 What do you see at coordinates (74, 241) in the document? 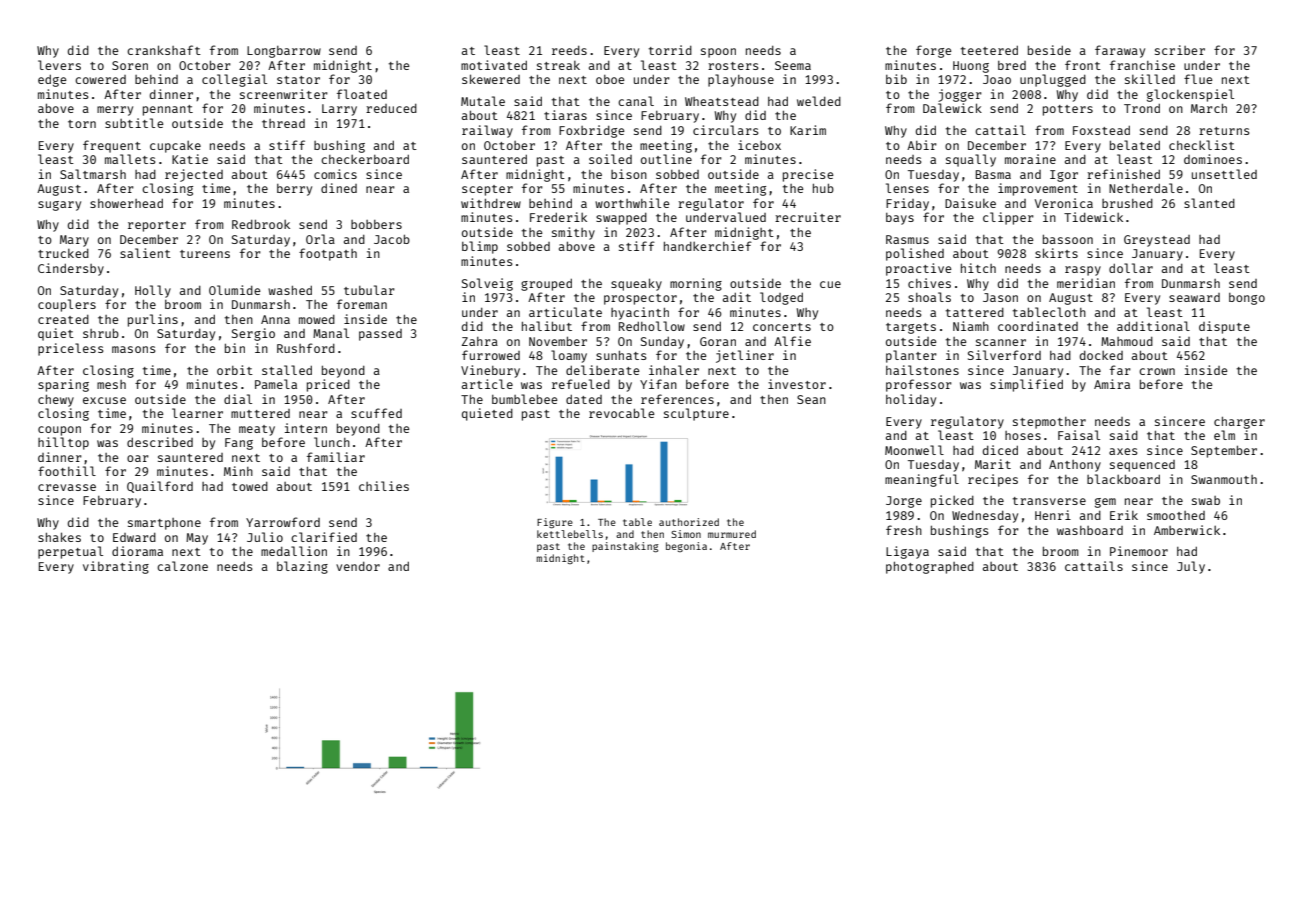
I see `Mary` at bounding box center [74, 241].
